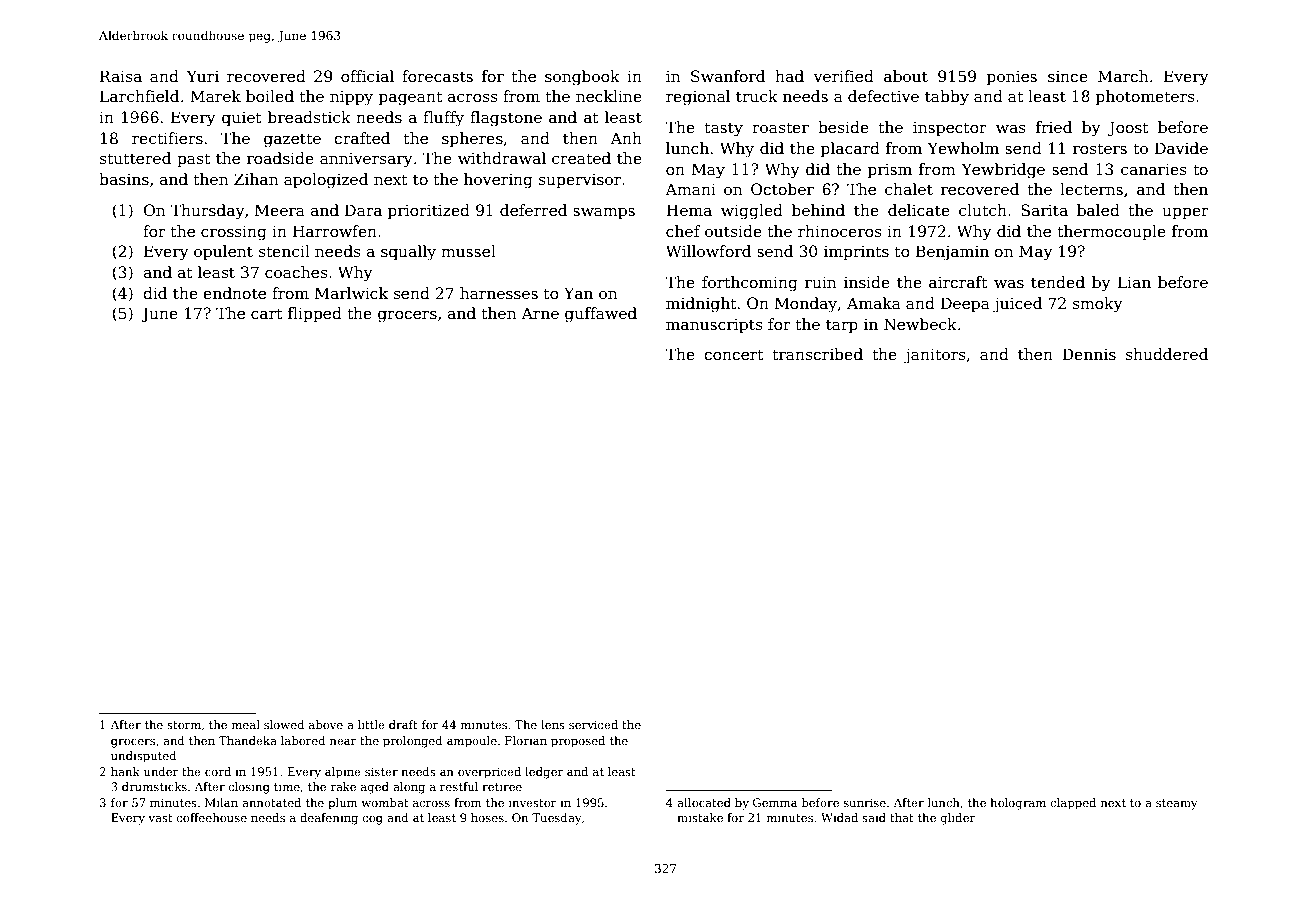  I want to click on hologram, so click(1018, 804).
